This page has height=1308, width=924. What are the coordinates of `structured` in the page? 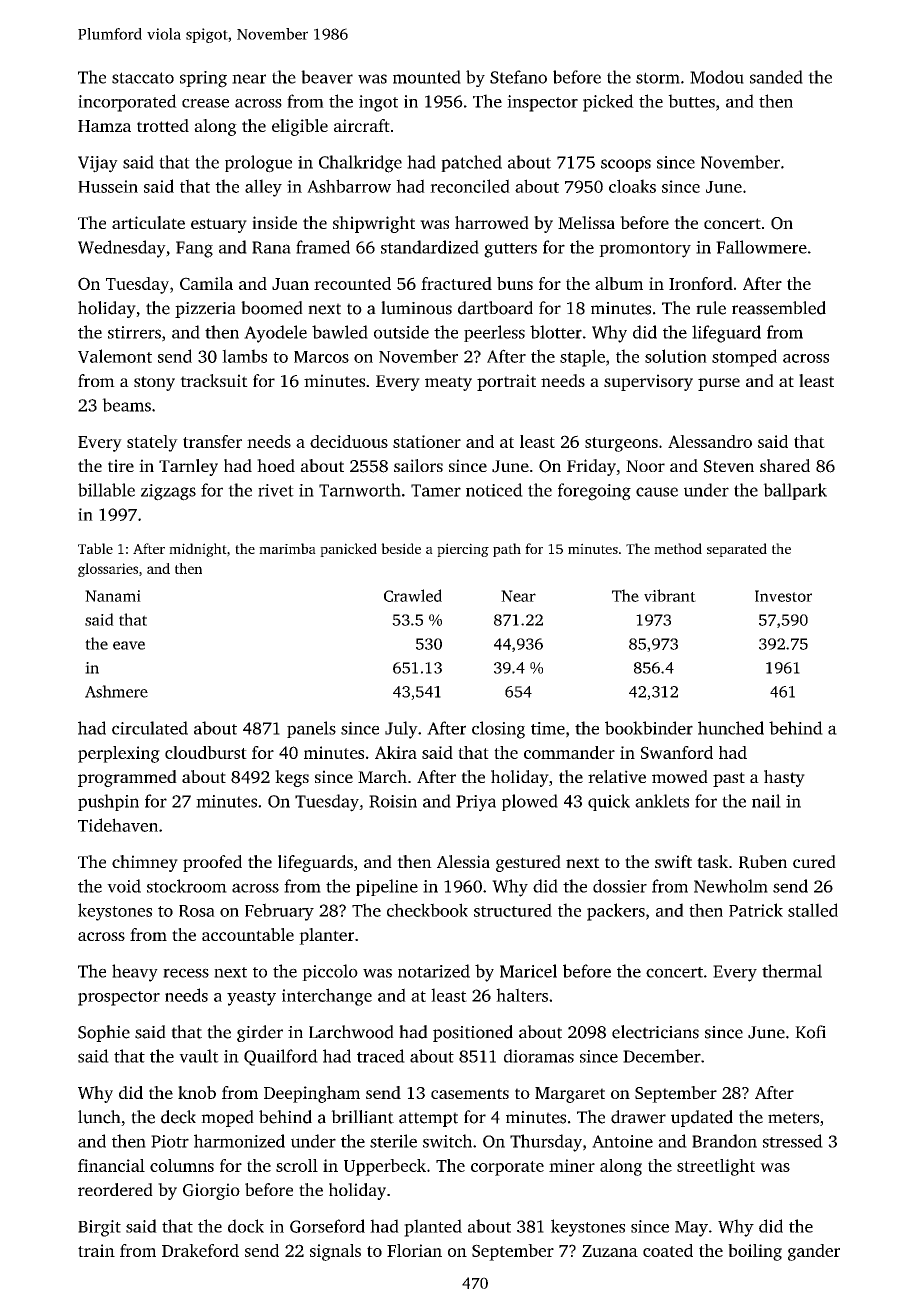 It's located at (513, 910).
